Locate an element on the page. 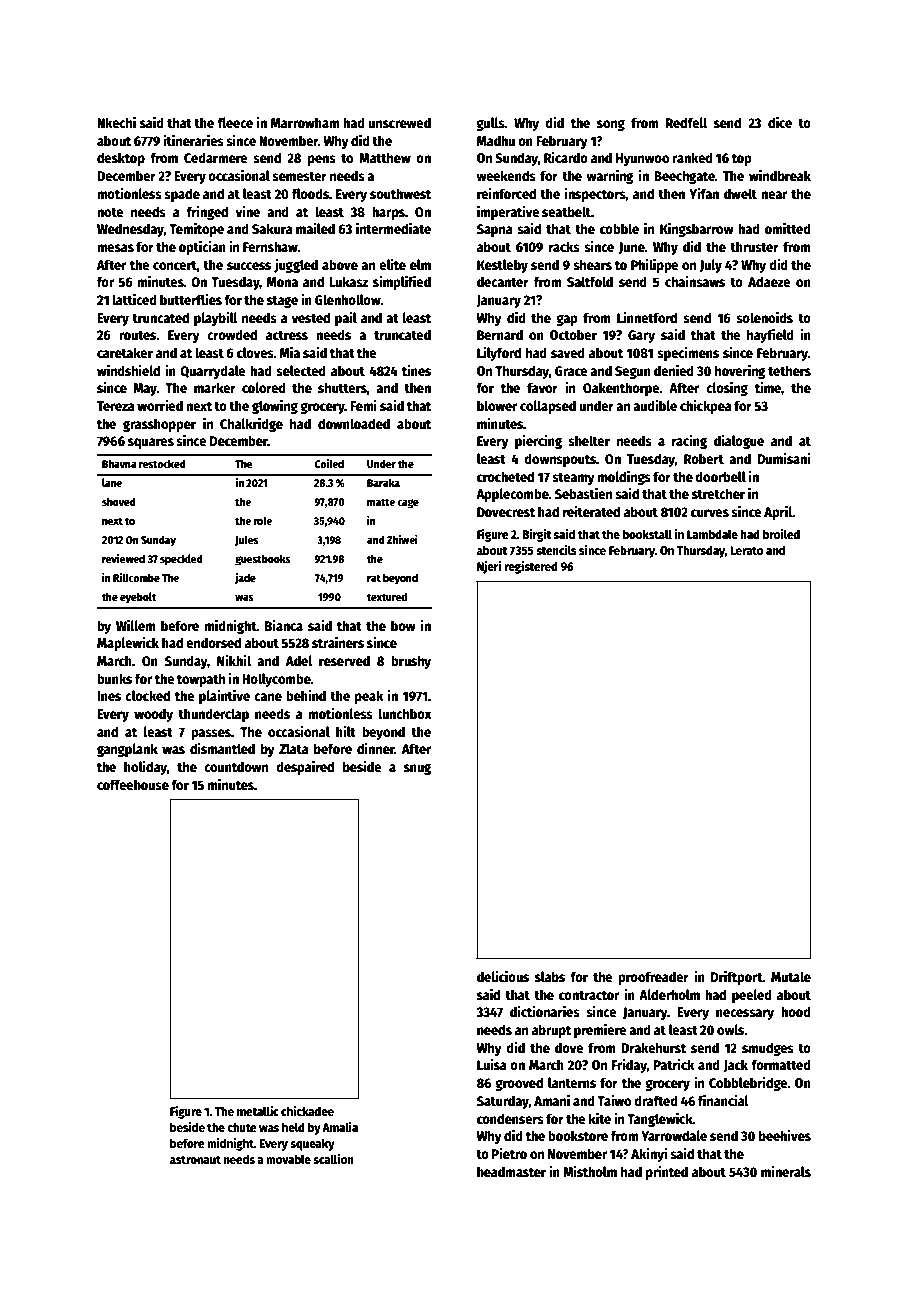 The image size is (908, 1316). dice is located at coordinates (780, 122).
